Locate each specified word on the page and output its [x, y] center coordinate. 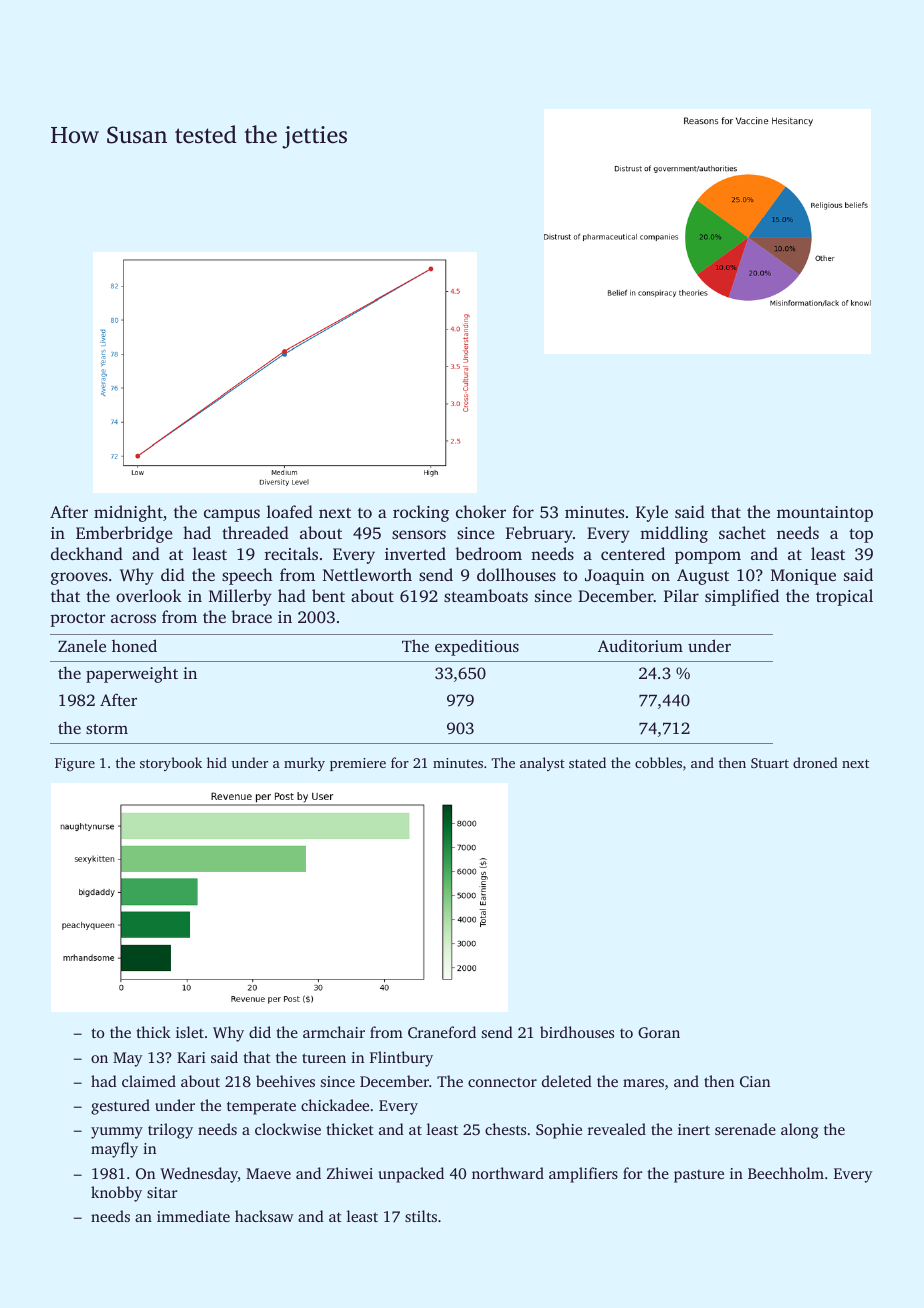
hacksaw [264, 1216]
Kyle [652, 513]
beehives [285, 1081]
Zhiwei [350, 1173]
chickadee [335, 1105]
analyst [542, 764]
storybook [171, 764]
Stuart [770, 763]
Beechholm [786, 1173]
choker [481, 511]
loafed [290, 511]
